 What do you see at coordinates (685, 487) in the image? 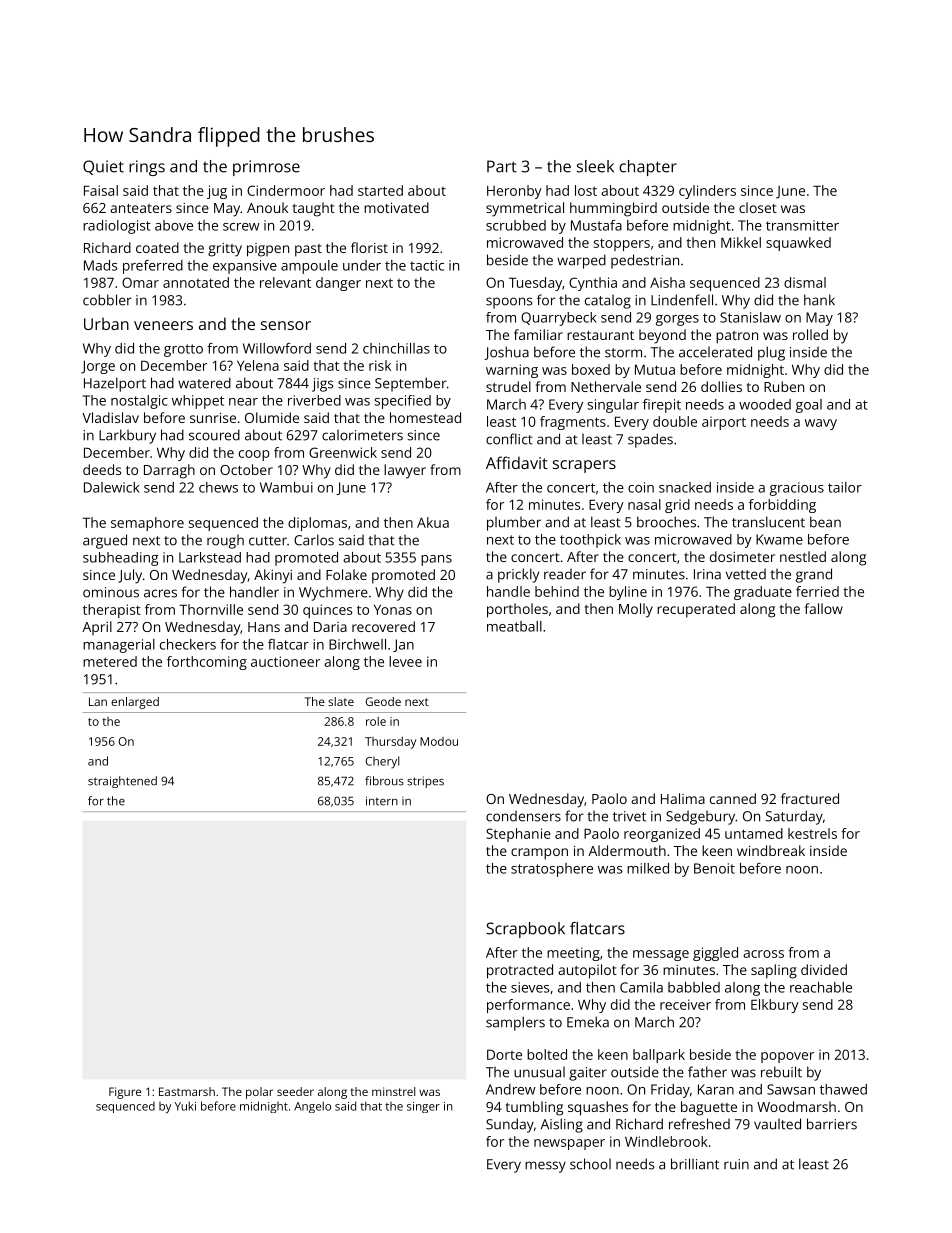
I see `snacked` at bounding box center [685, 487].
